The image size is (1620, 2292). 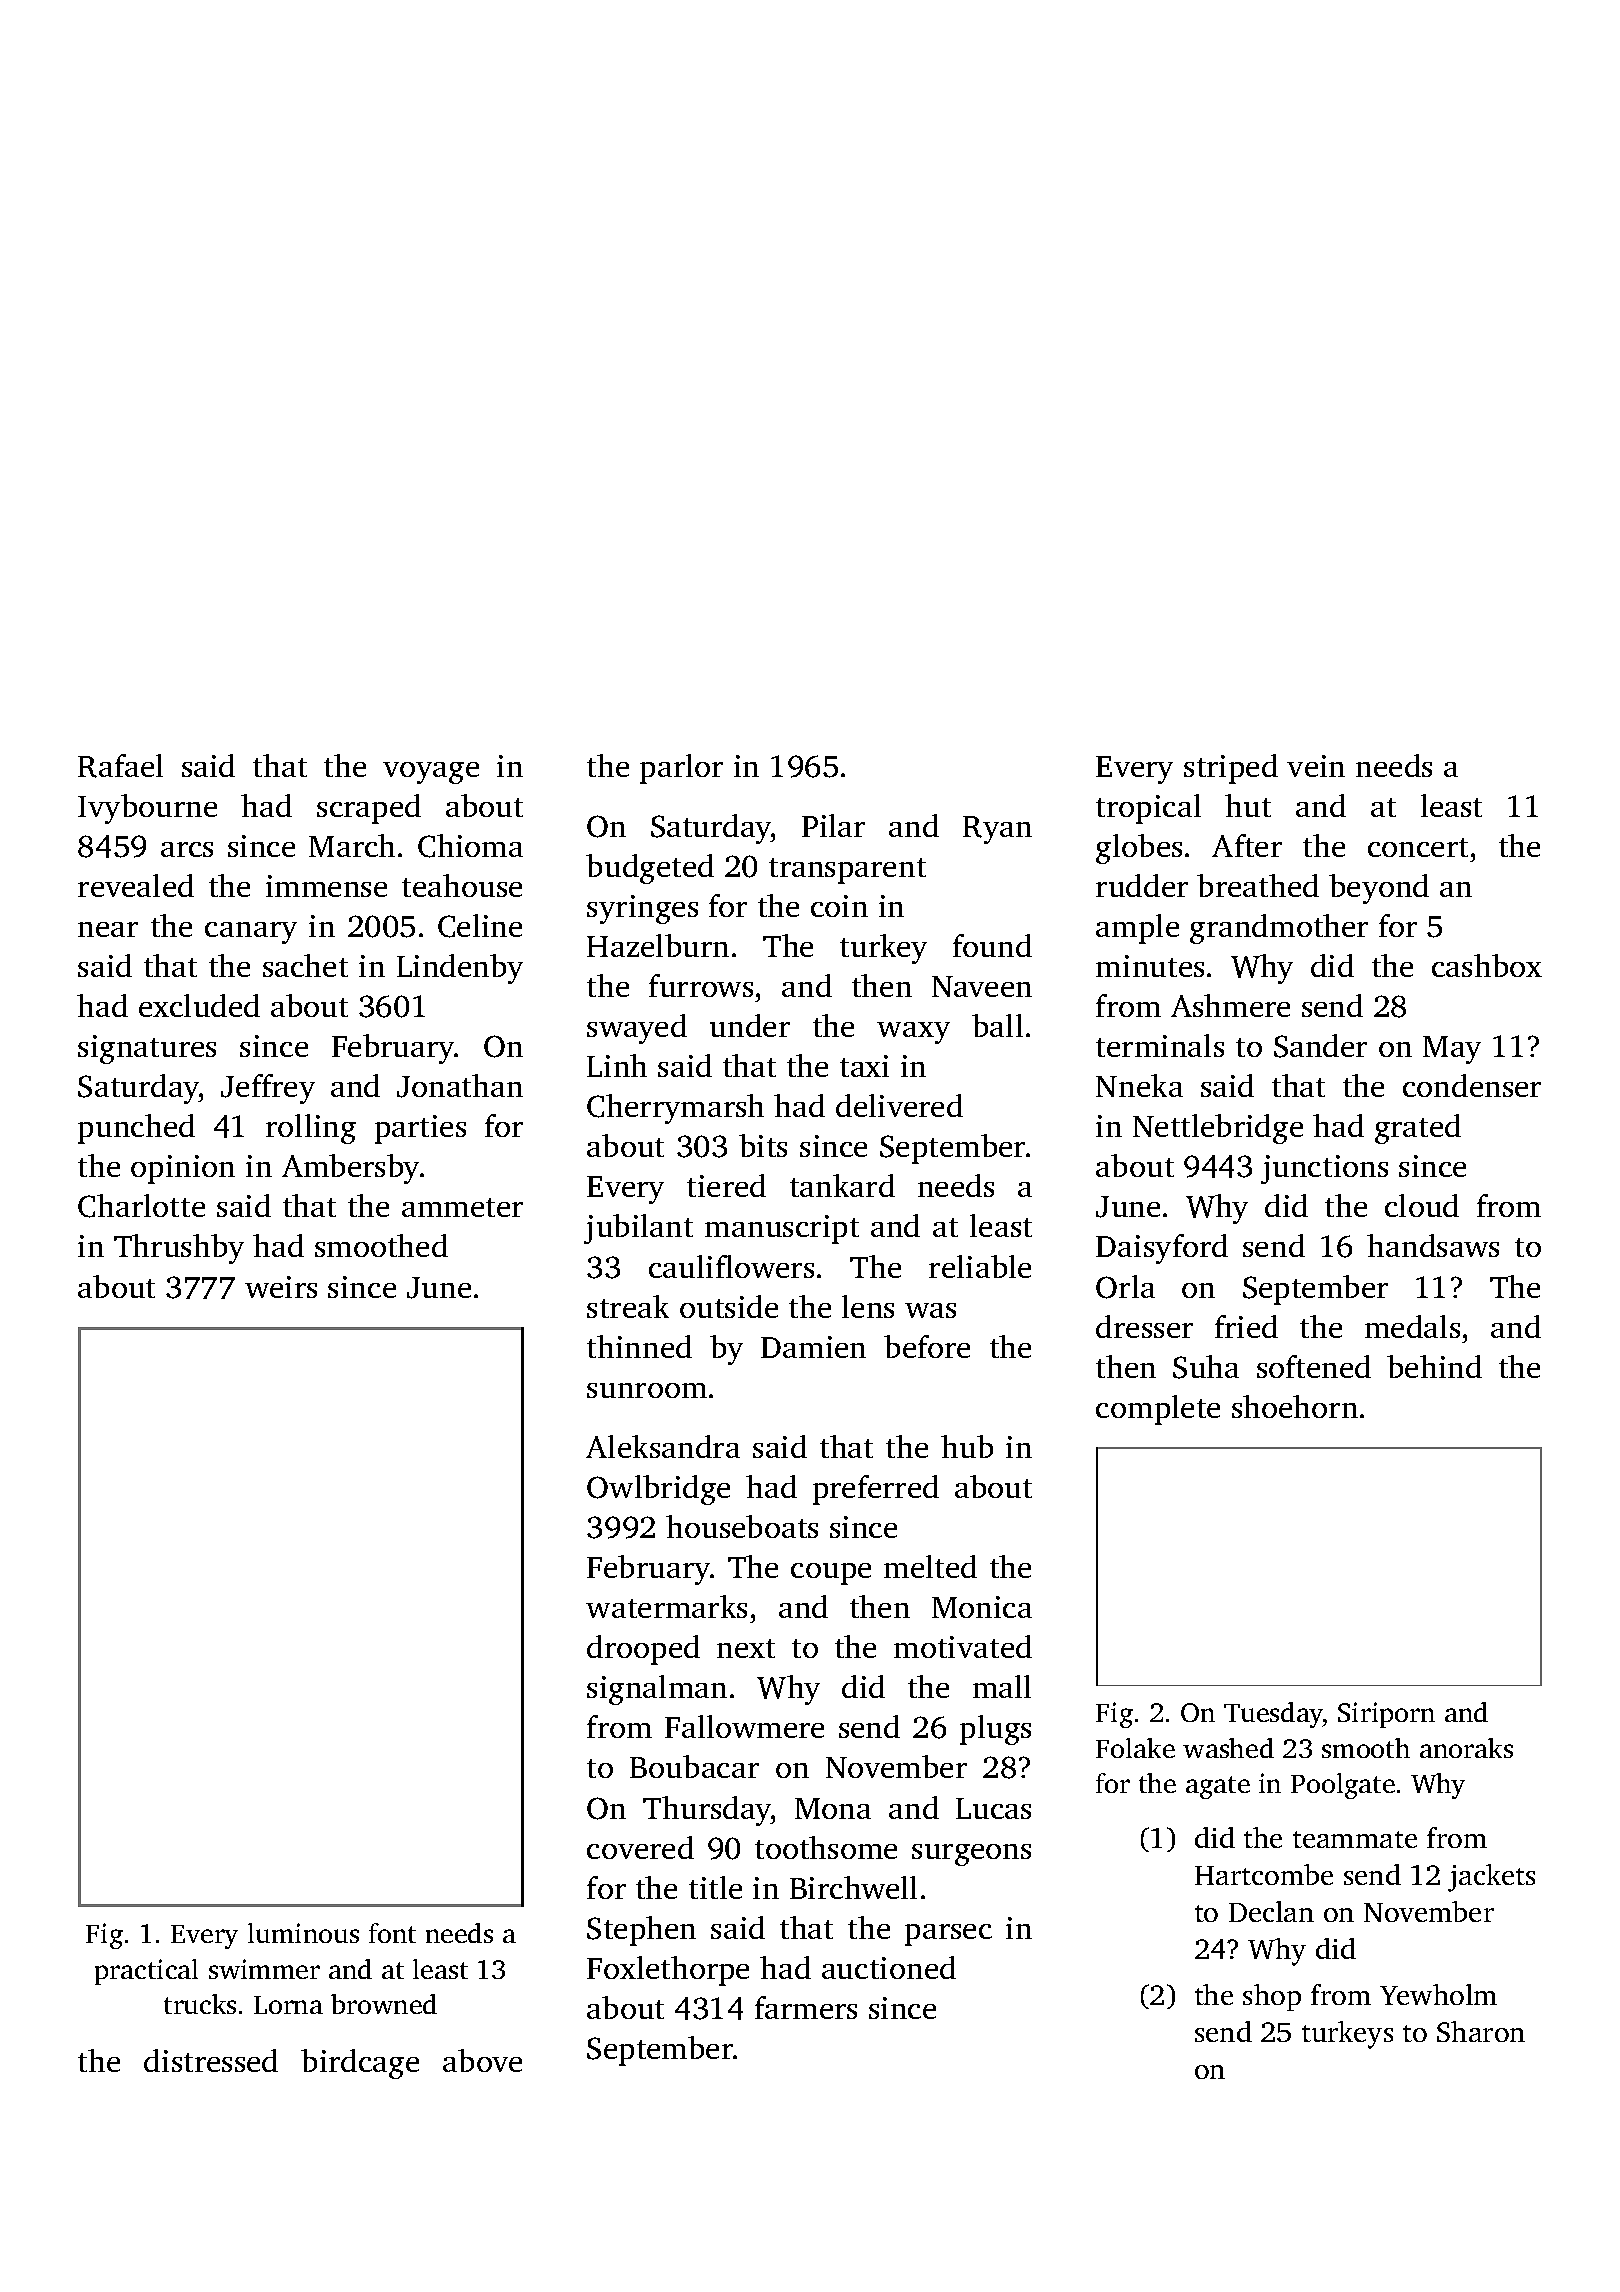 What do you see at coordinates (617, 1065) in the screenshot?
I see `Linh` at bounding box center [617, 1065].
